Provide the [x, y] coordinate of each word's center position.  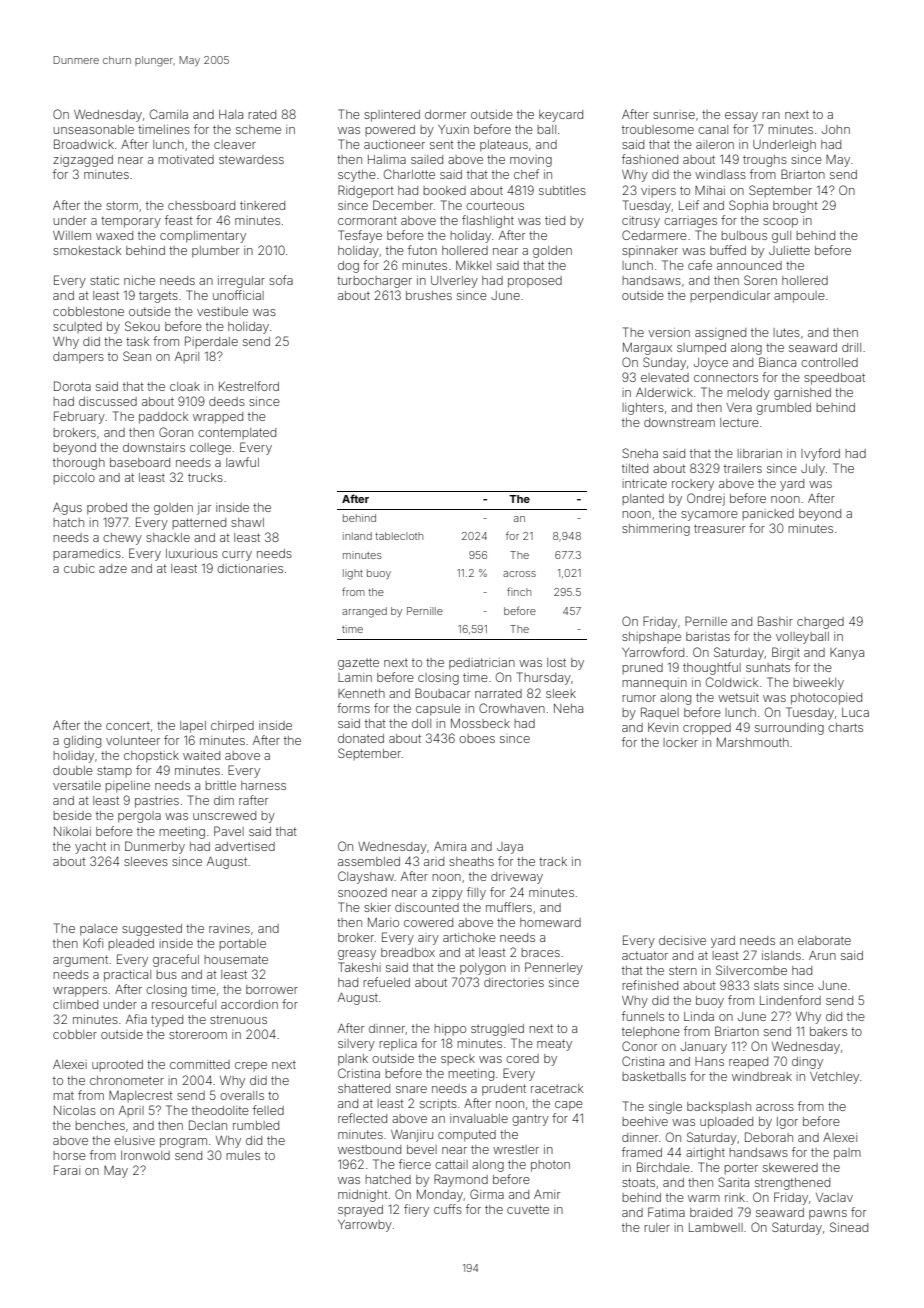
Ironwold [145, 1155]
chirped [232, 727]
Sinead [849, 1227]
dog [348, 267]
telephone [651, 1032]
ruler [657, 1227]
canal [713, 129]
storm [122, 205]
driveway [517, 878]
